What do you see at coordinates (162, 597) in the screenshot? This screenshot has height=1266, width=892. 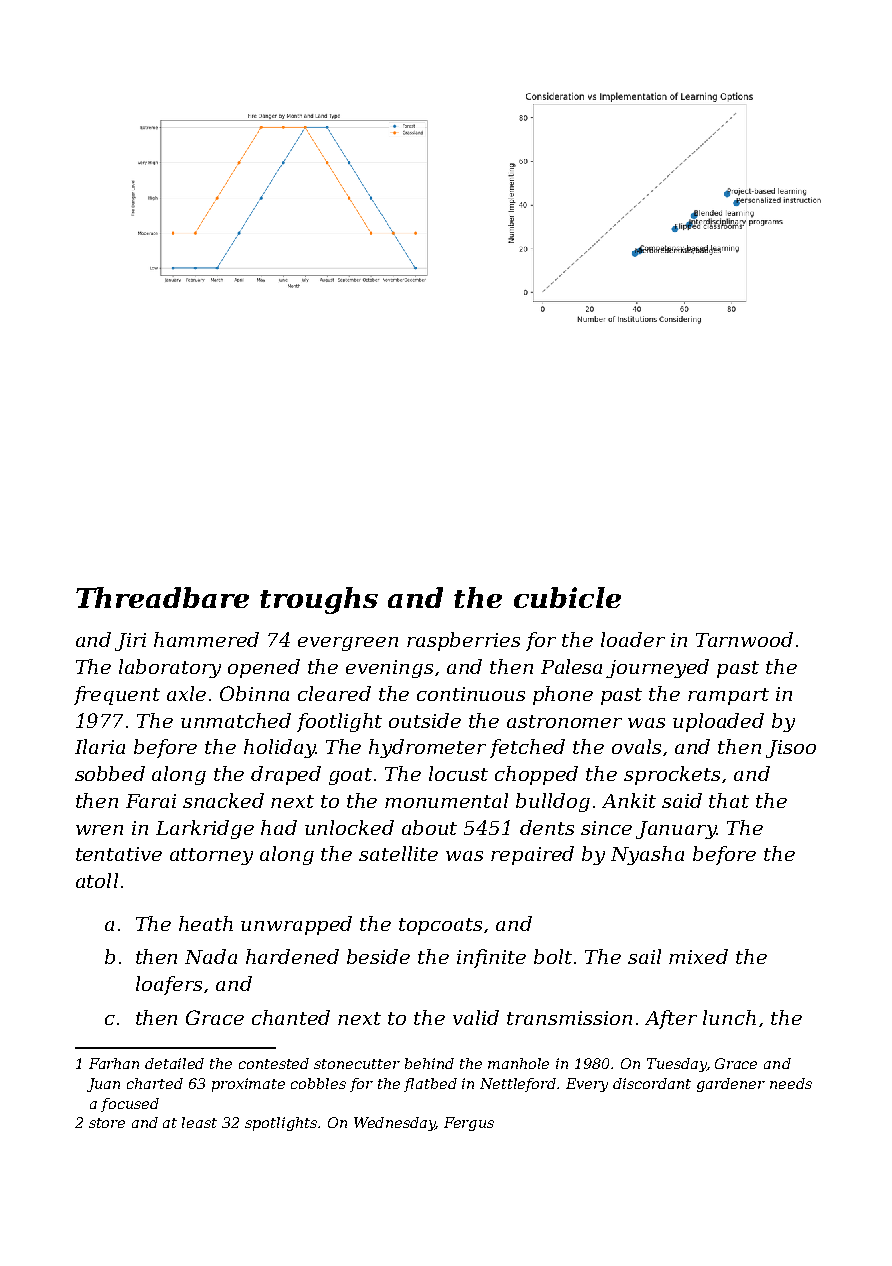 I see `Threadbare` at bounding box center [162, 597].
